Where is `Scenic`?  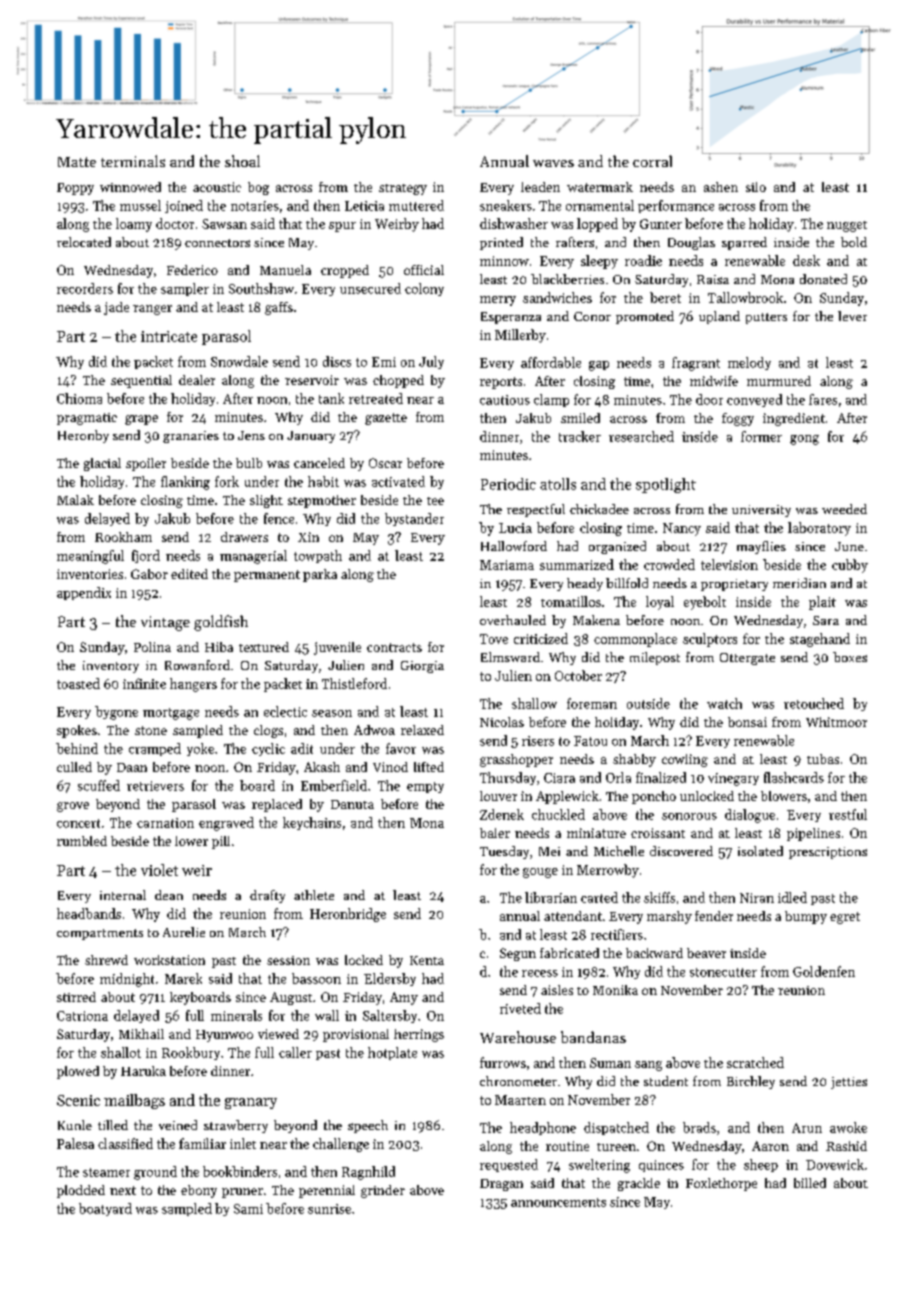 Scenic is located at coordinates (78, 1100).
